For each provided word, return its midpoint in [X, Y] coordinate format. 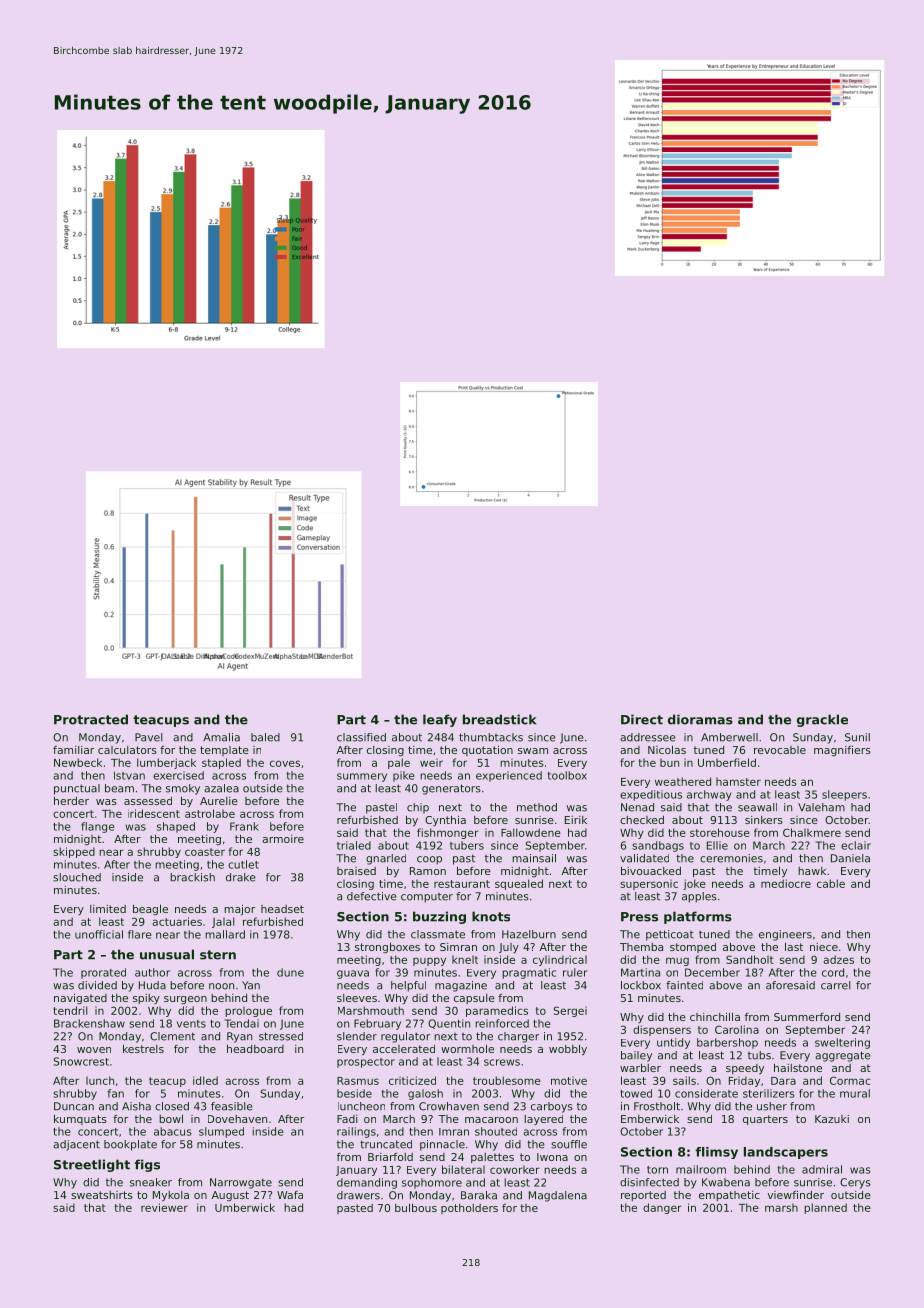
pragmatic [529, 973]
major [239, 909]
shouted [496, 1131]
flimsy [716, 1153]
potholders [469, 1209]
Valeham [821, 807]
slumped [221, 1132]
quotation [487, 750]
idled [205, 1080]
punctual [77, 789]
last [794, 946]
